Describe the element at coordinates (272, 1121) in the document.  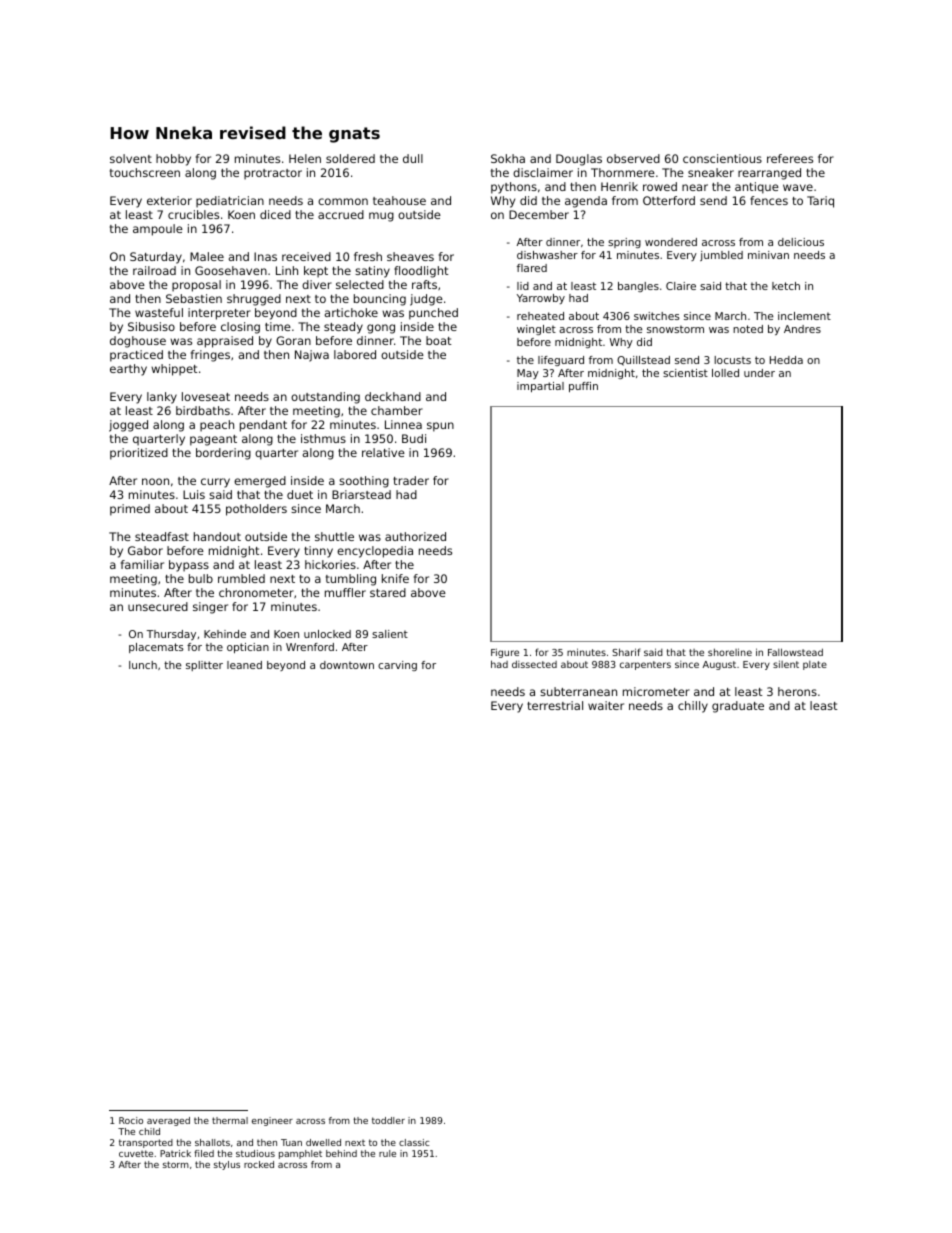
I see `engineer` at that location.
